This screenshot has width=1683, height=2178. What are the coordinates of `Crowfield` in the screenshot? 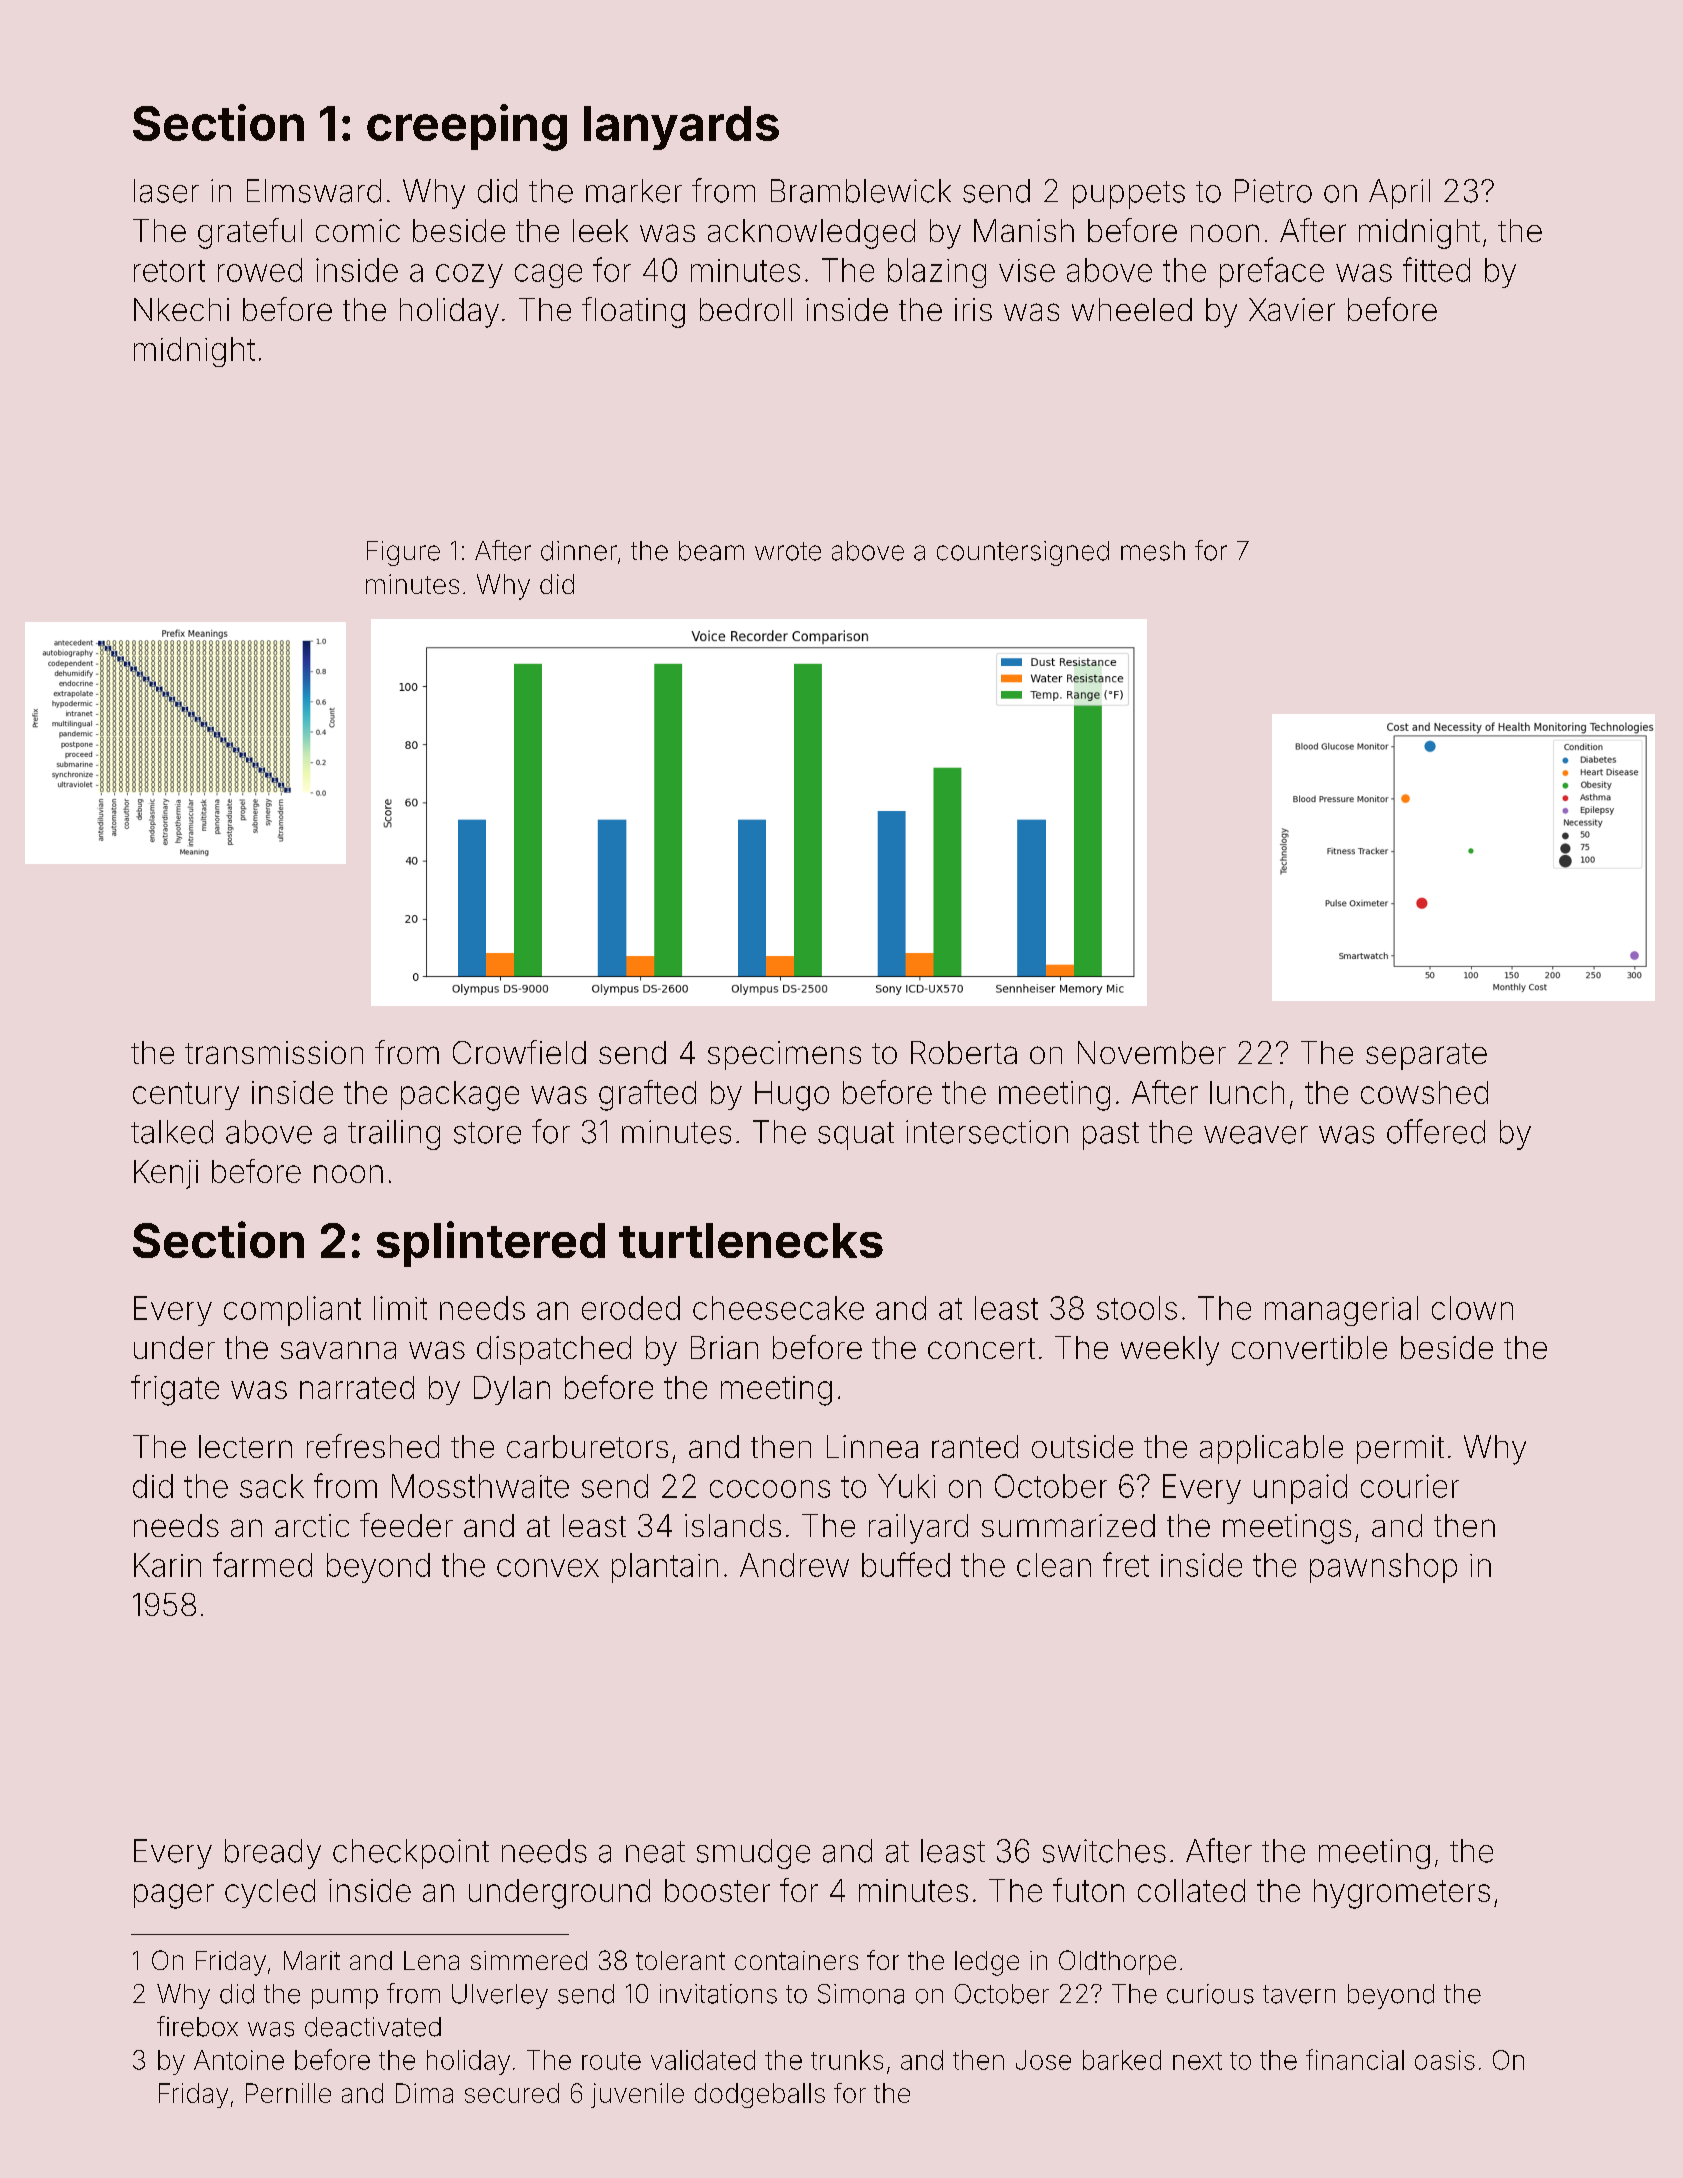 It's located at (519, 1052).
